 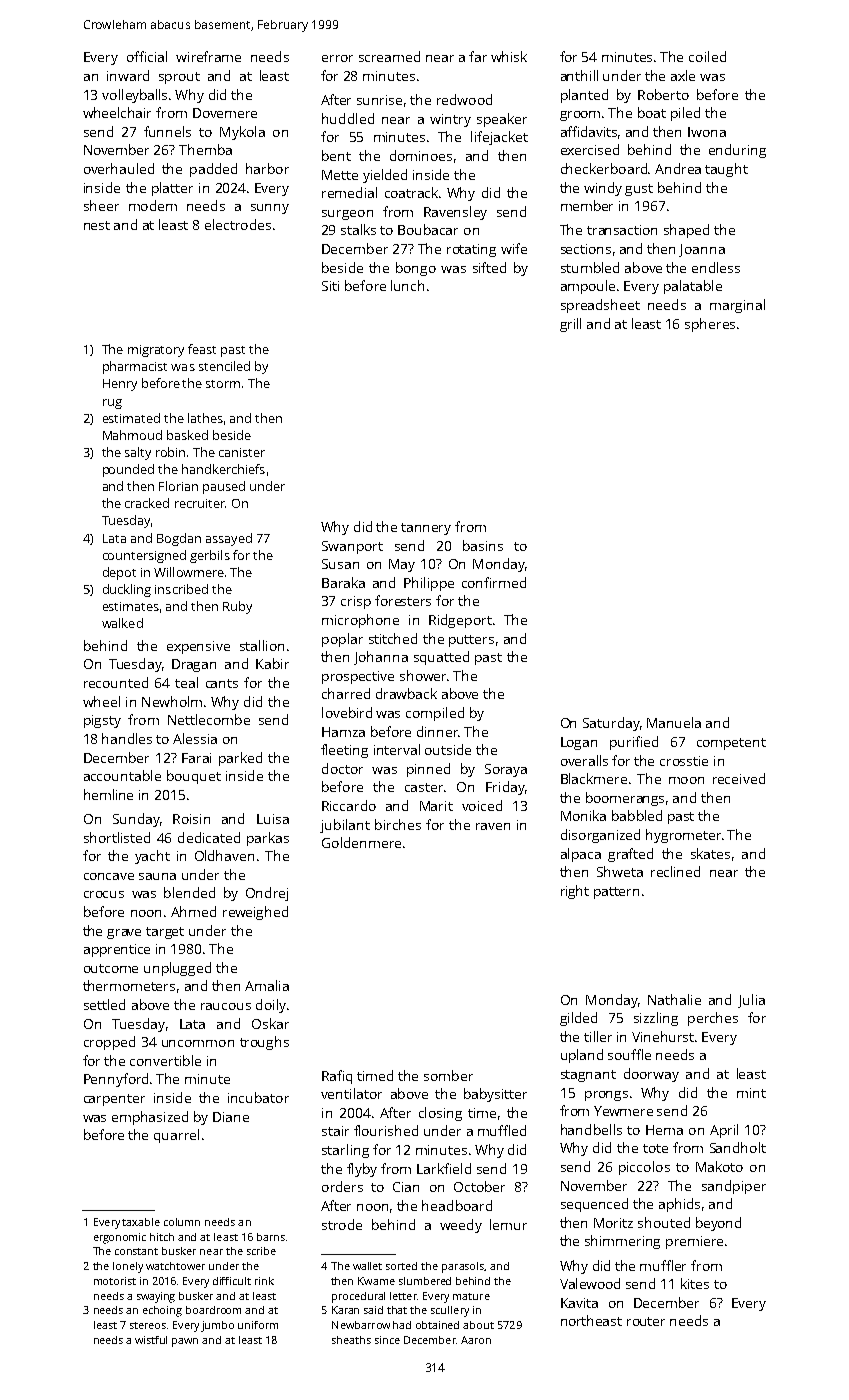 What do you see at coordinates (581, 855) in the document?
I see `alpaca` at bounding box center [581, 855].
